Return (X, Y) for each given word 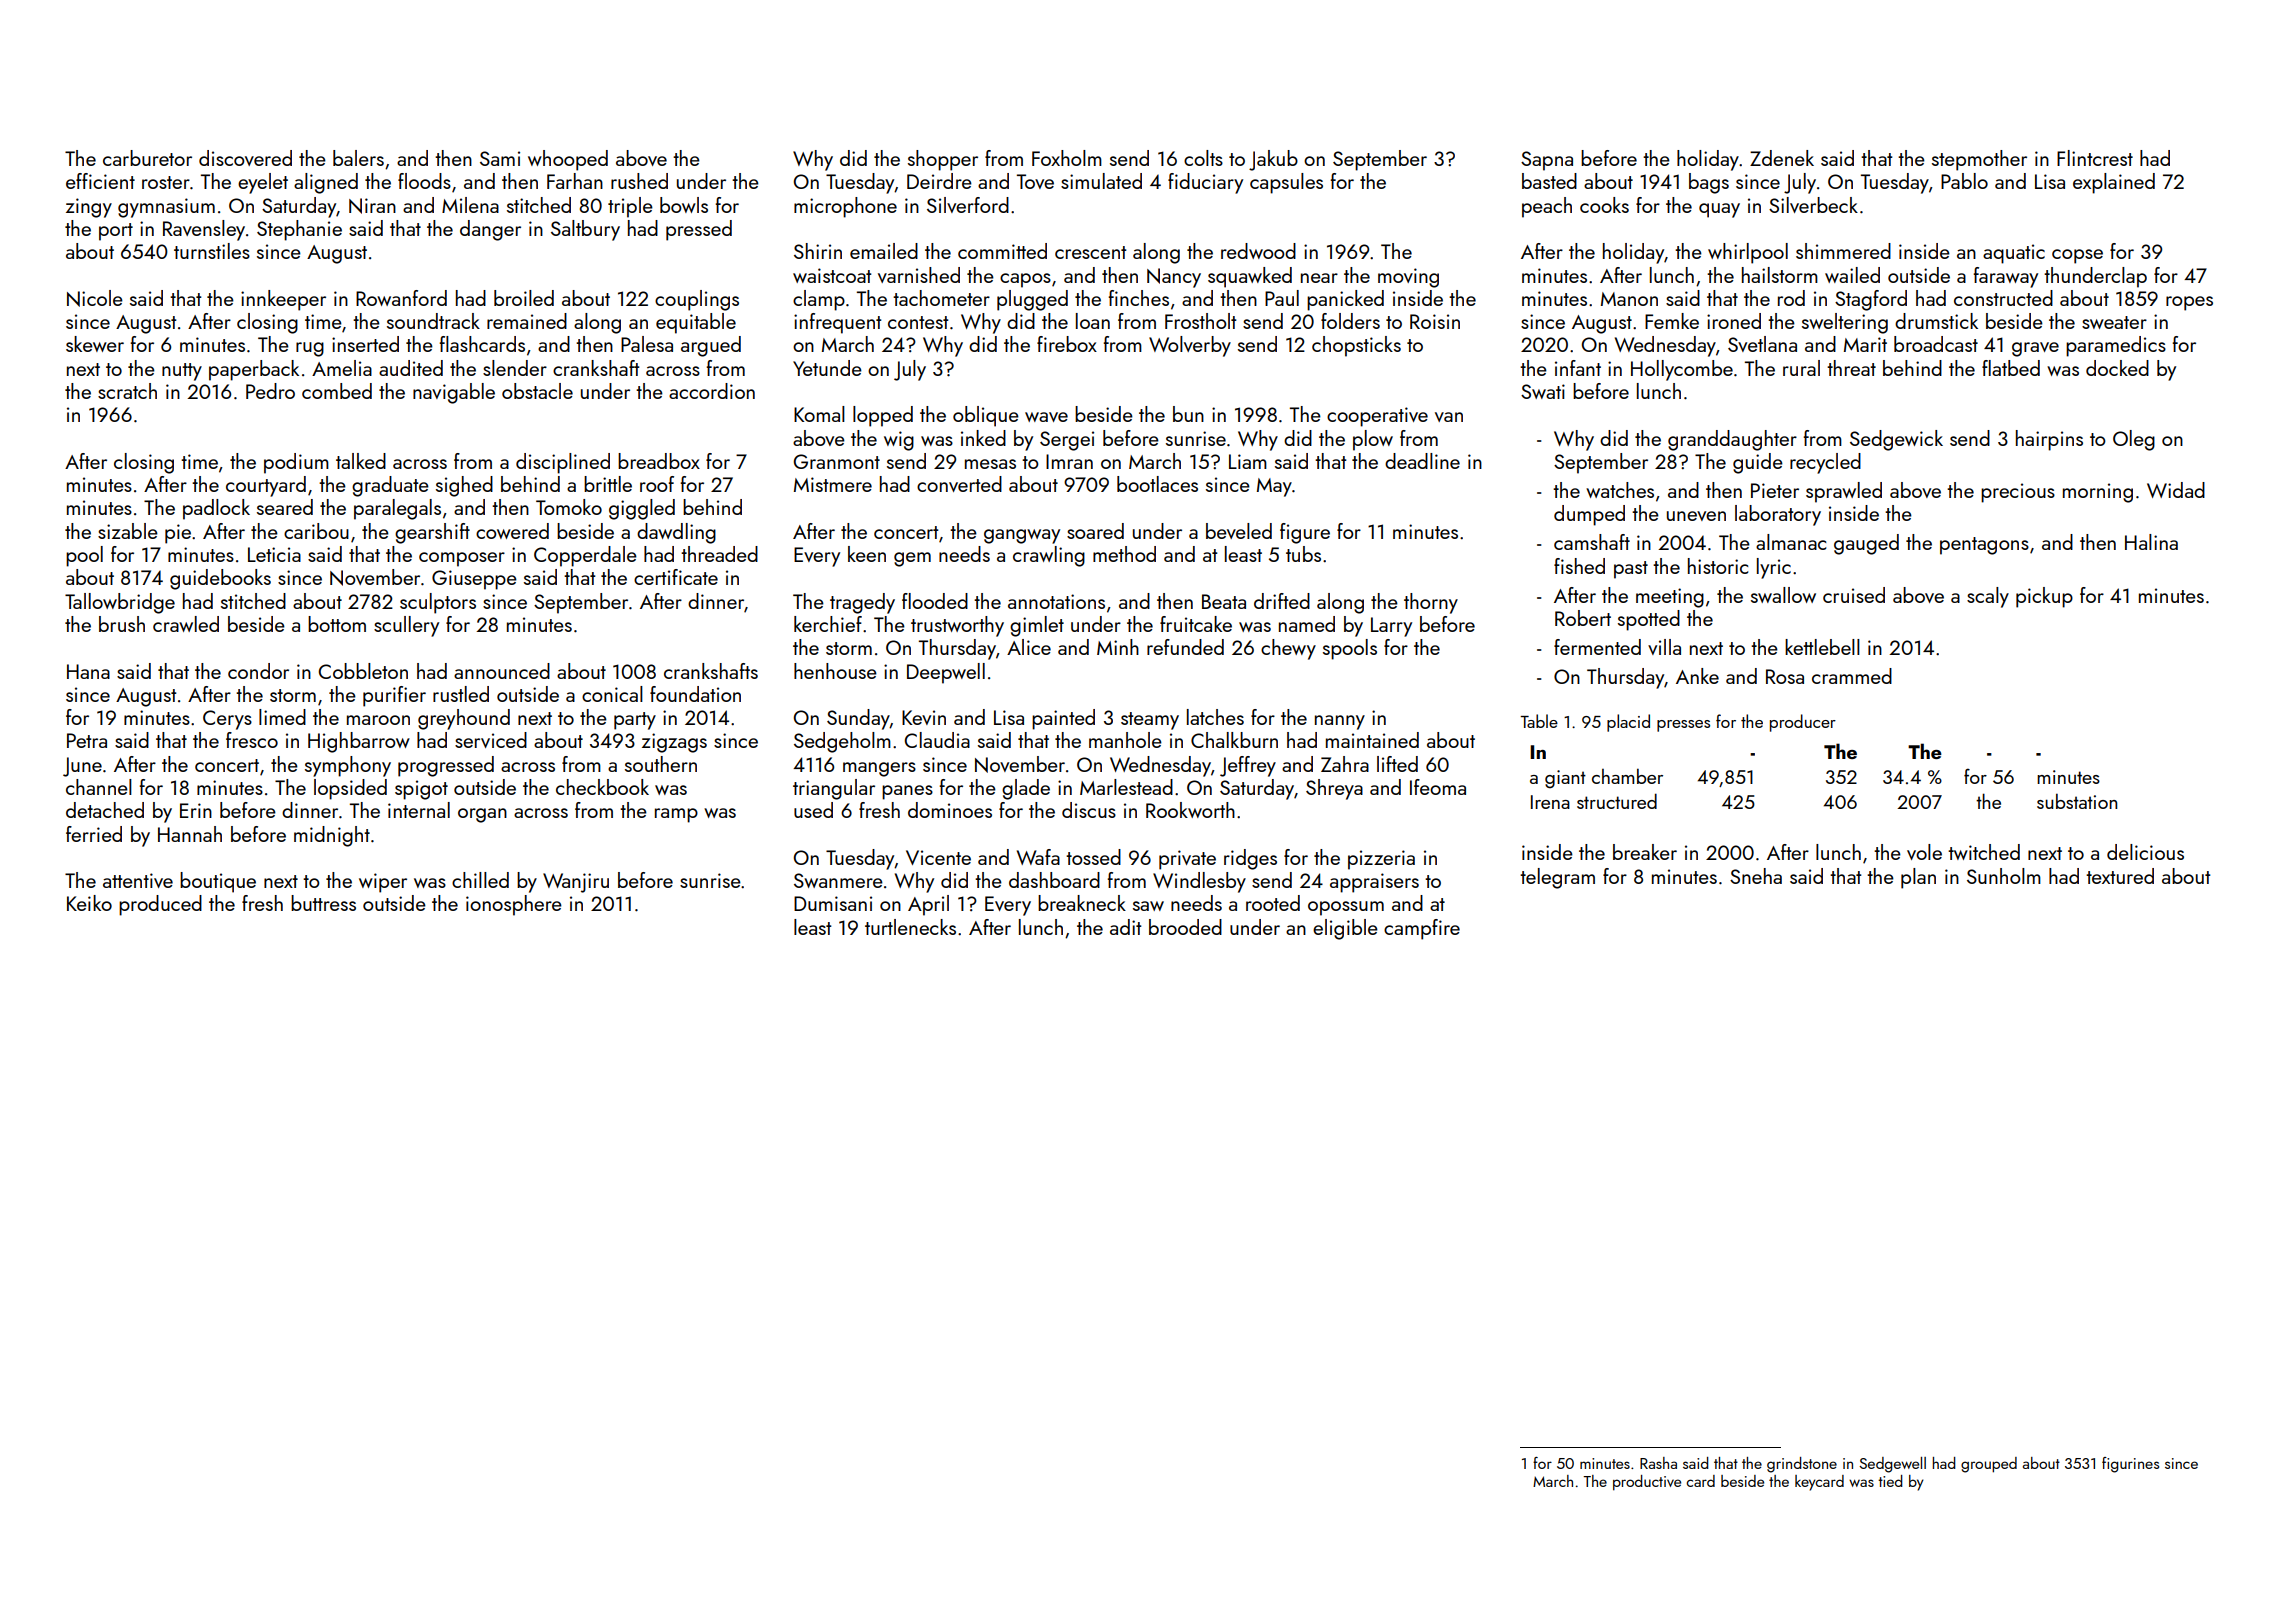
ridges (1250, 859)
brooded (1185, 927)
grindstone (1802, 1465)
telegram (1557, 878)
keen (867, 554)
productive (1647, 1483)
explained (2114, 183)
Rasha (1658, 1463)
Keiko (89, 903)
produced (160, 905)
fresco (252, 740)
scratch (127, 391)
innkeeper (283, 300)
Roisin (1435, 321)
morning (2098, 493)
